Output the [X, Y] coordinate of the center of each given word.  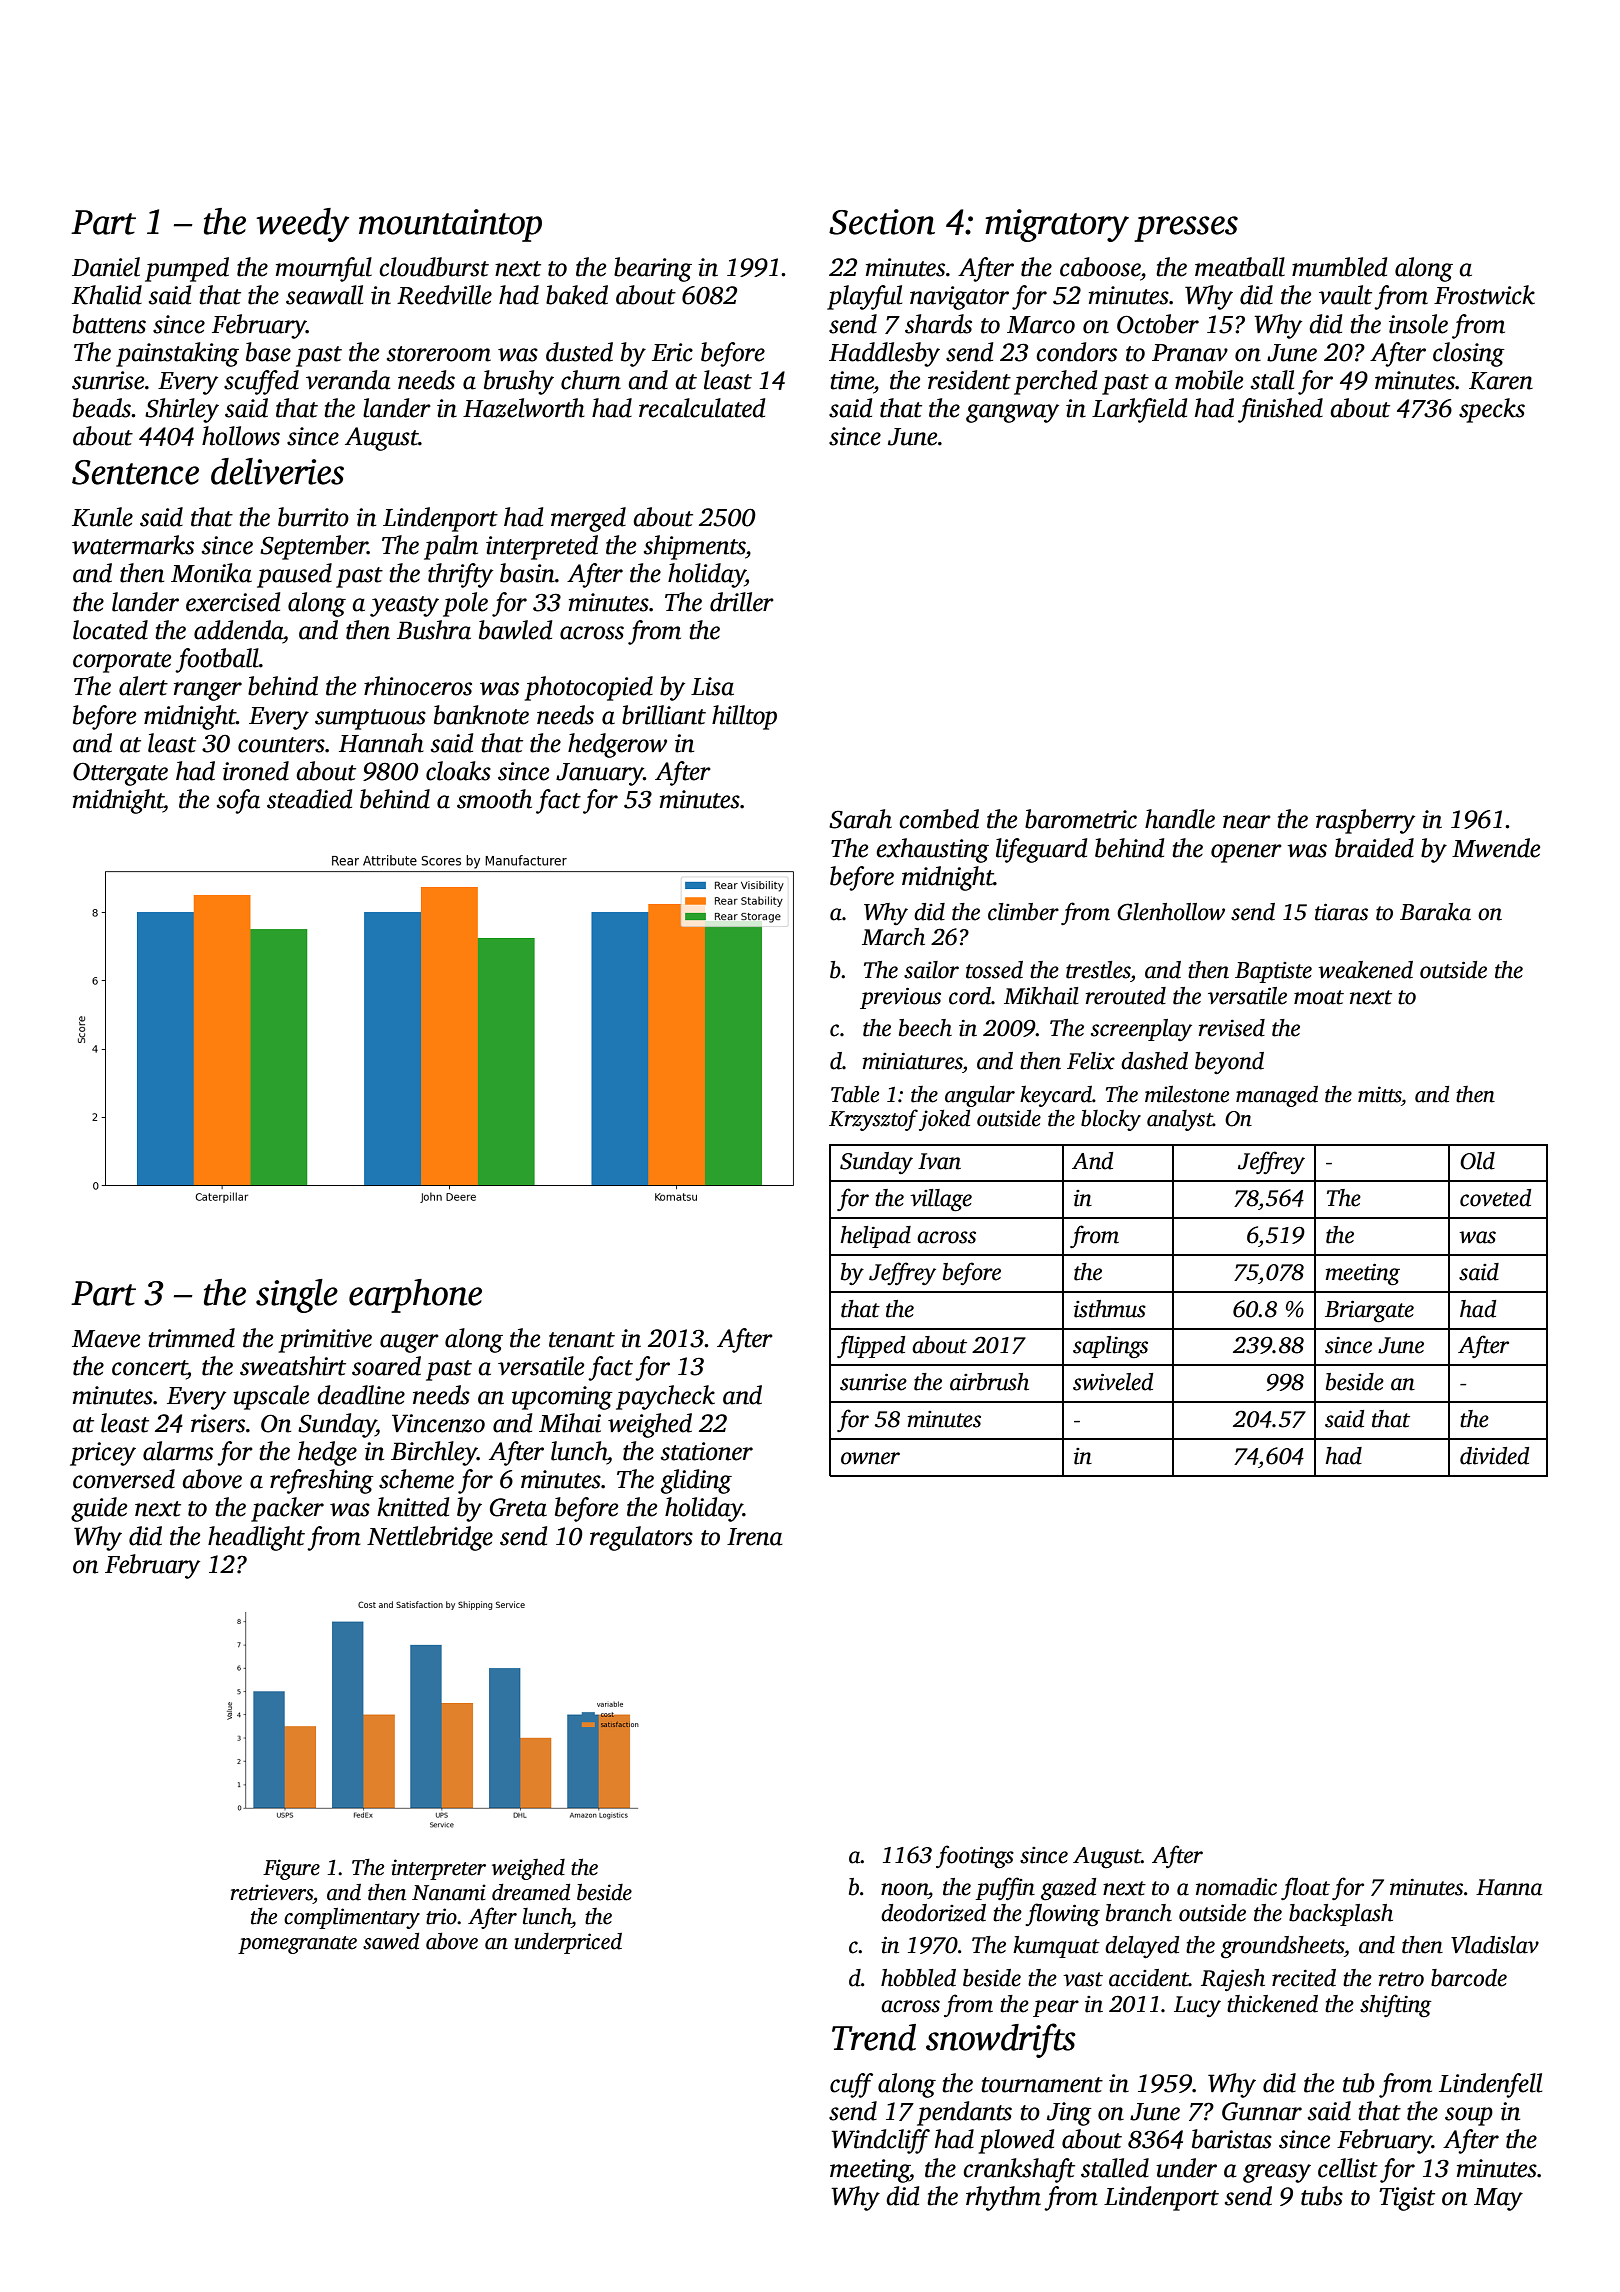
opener [1246, 853]
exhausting [932, 850]
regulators [641, 1538]
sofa [238, 801]
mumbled [1339, 267]
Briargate [1369, 1312]
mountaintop [450, 225]
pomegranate [297, 1945]
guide [99, 1509]
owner [870, 1458]
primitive [325, 1341]
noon [904, 1889]
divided [1494, 1456]
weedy [303, 225]
